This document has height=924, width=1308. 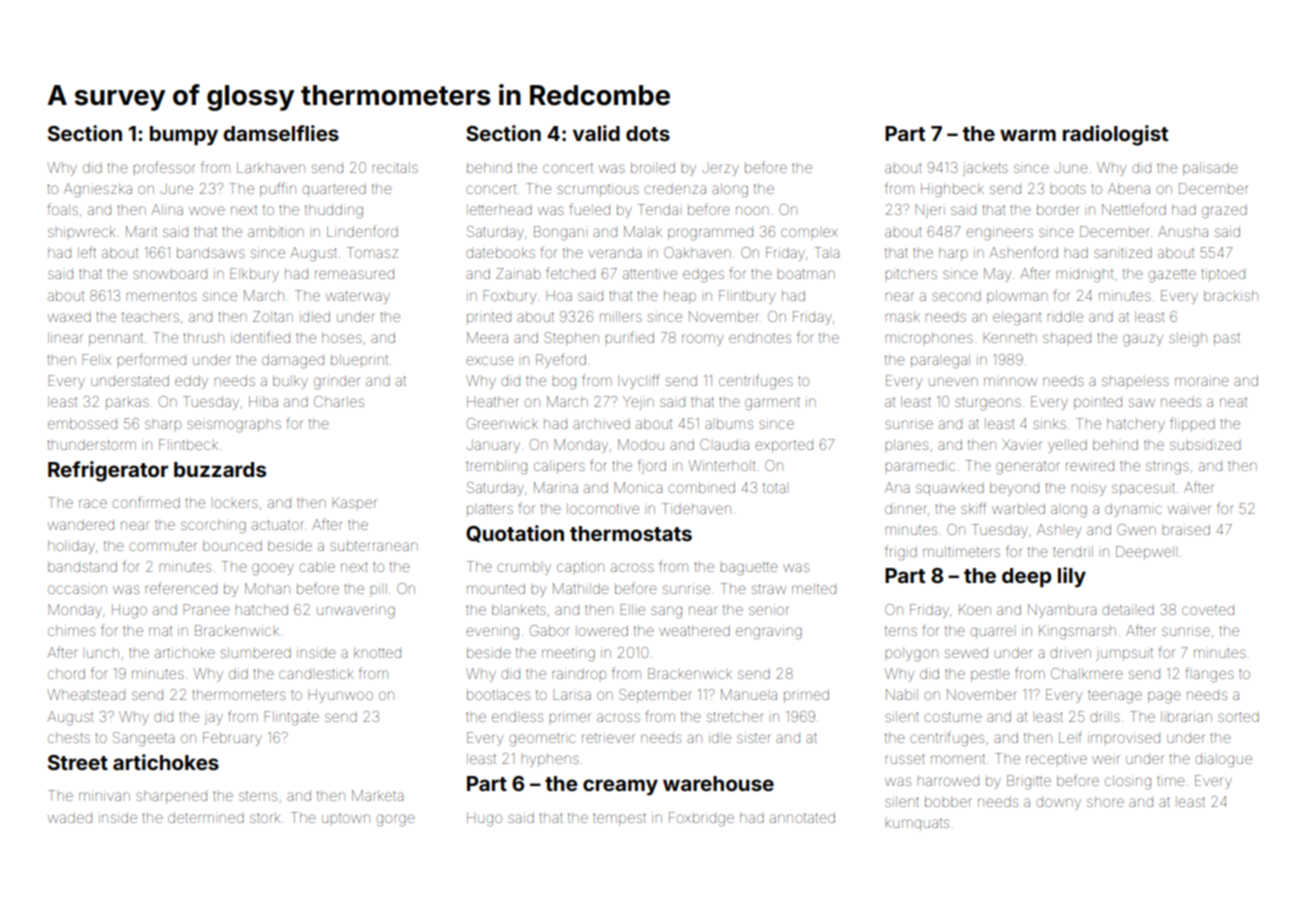 What do you see at coordinates (1077, 632) in the document?
I see `Kingsmarsh` at bounding box center [1077, 632].
